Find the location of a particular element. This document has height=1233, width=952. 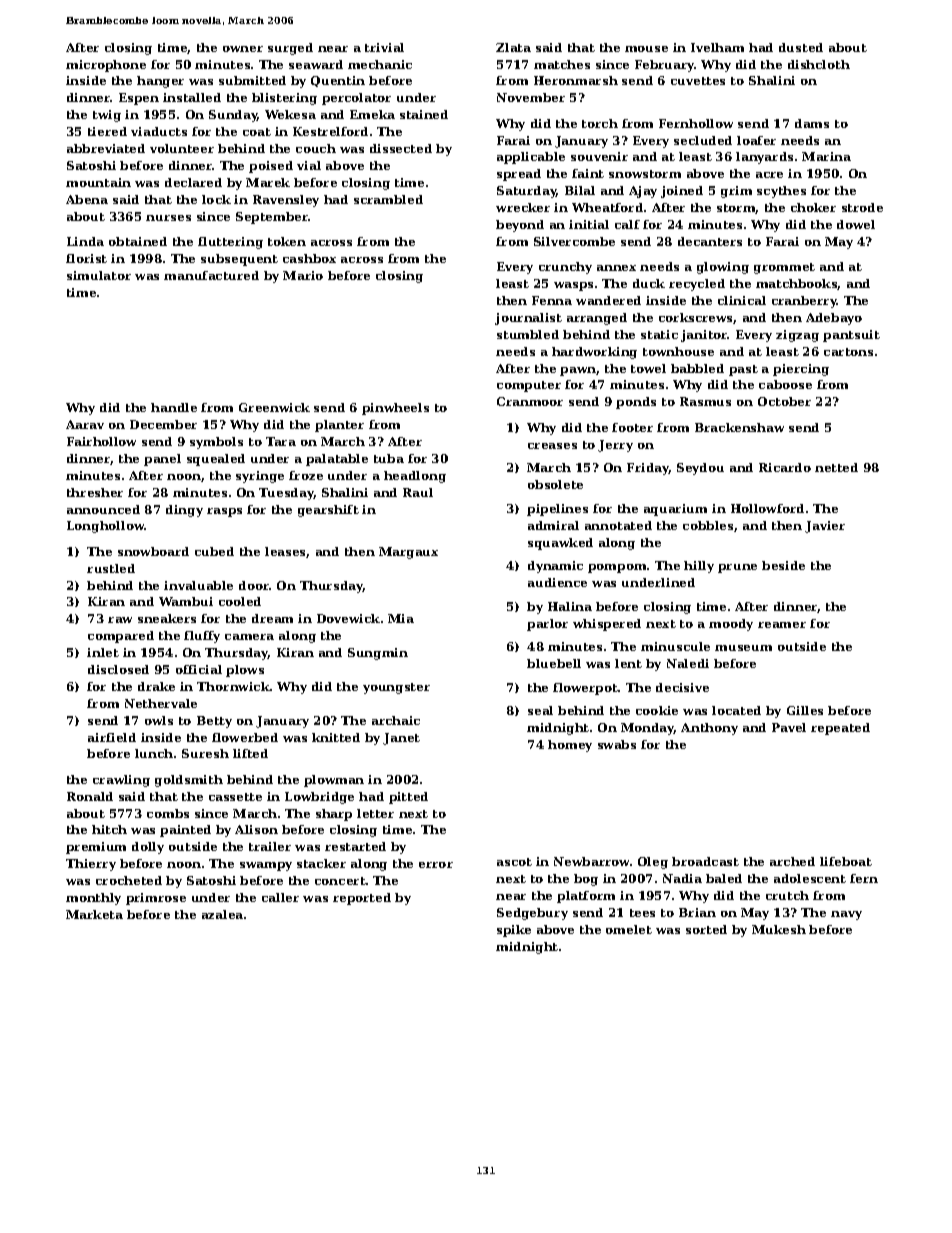

Oleg is located at coordinates (653, 863).
